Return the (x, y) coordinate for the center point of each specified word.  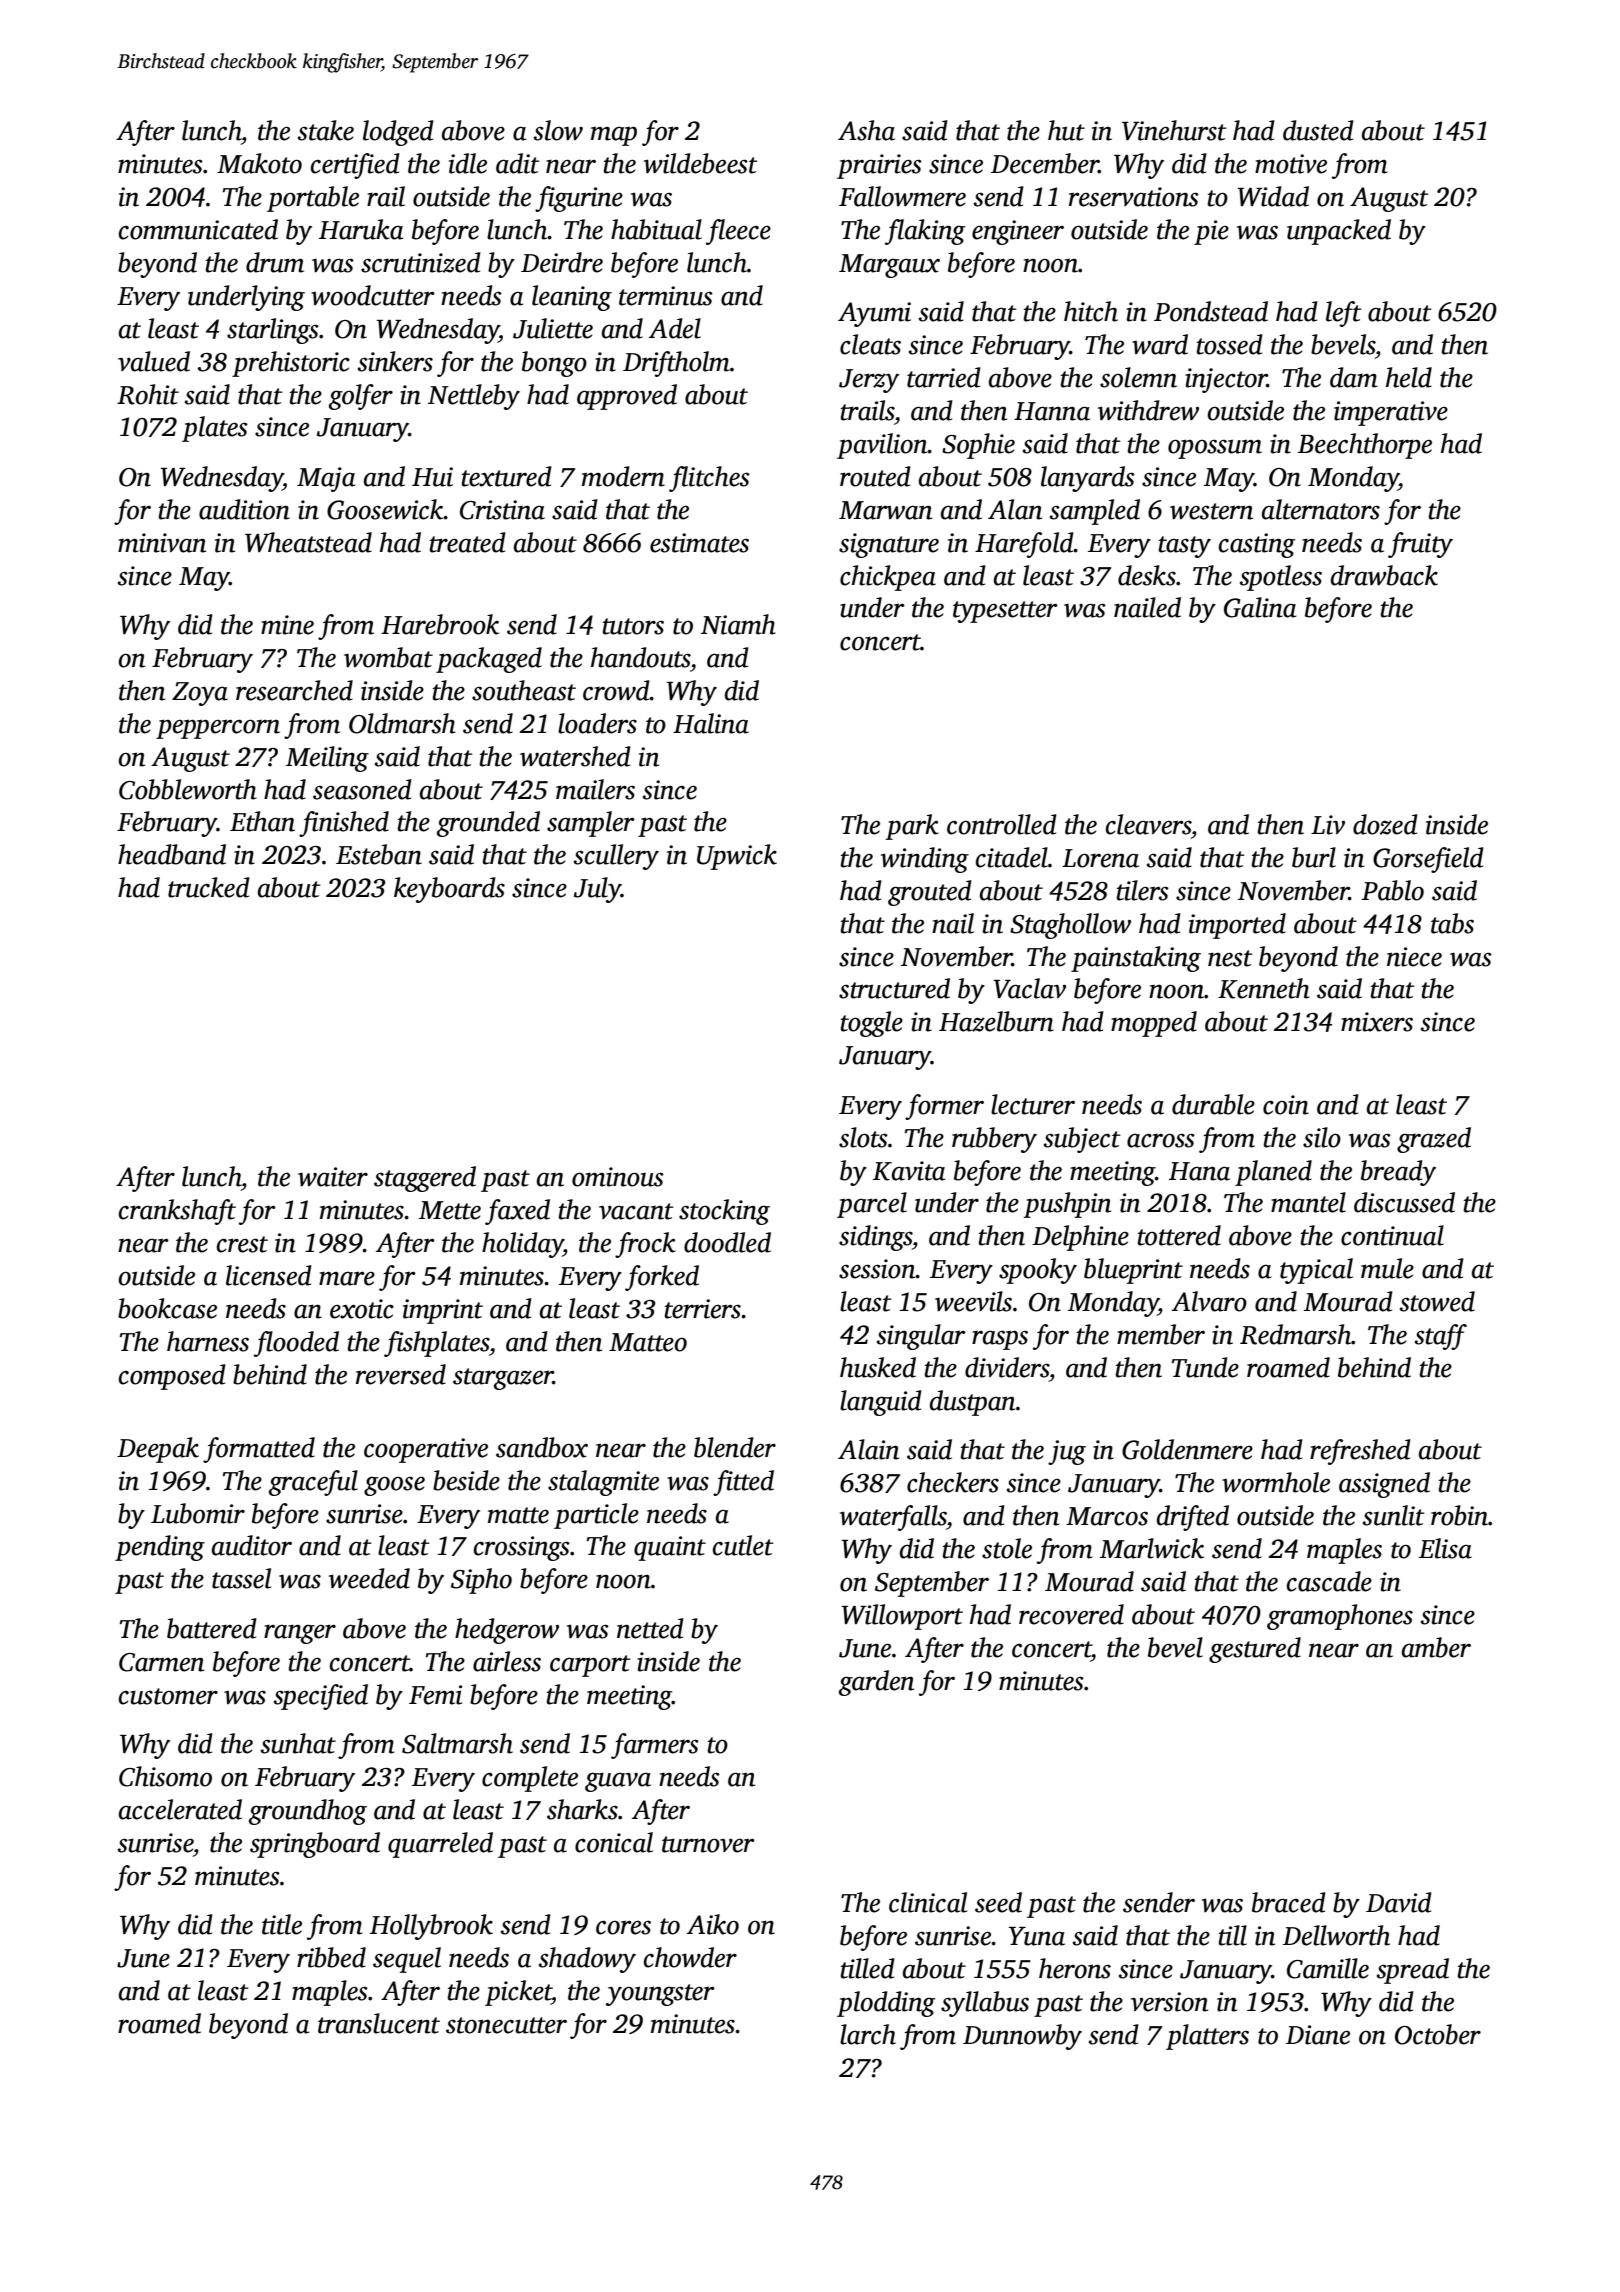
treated (468, 542)
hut (1066, 130)
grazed (1434, 1140)
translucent (379, 2023)
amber (1436, 1647)
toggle (872, 1024)
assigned (1384, 1485)
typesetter (1005, 612)
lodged (398, 133)
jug (1067, 1452)
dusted (1318, 130)
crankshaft (177, 1212)
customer (168, 1696)
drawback (1384, 575)
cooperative (426, 1450)
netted (650, 1628)
